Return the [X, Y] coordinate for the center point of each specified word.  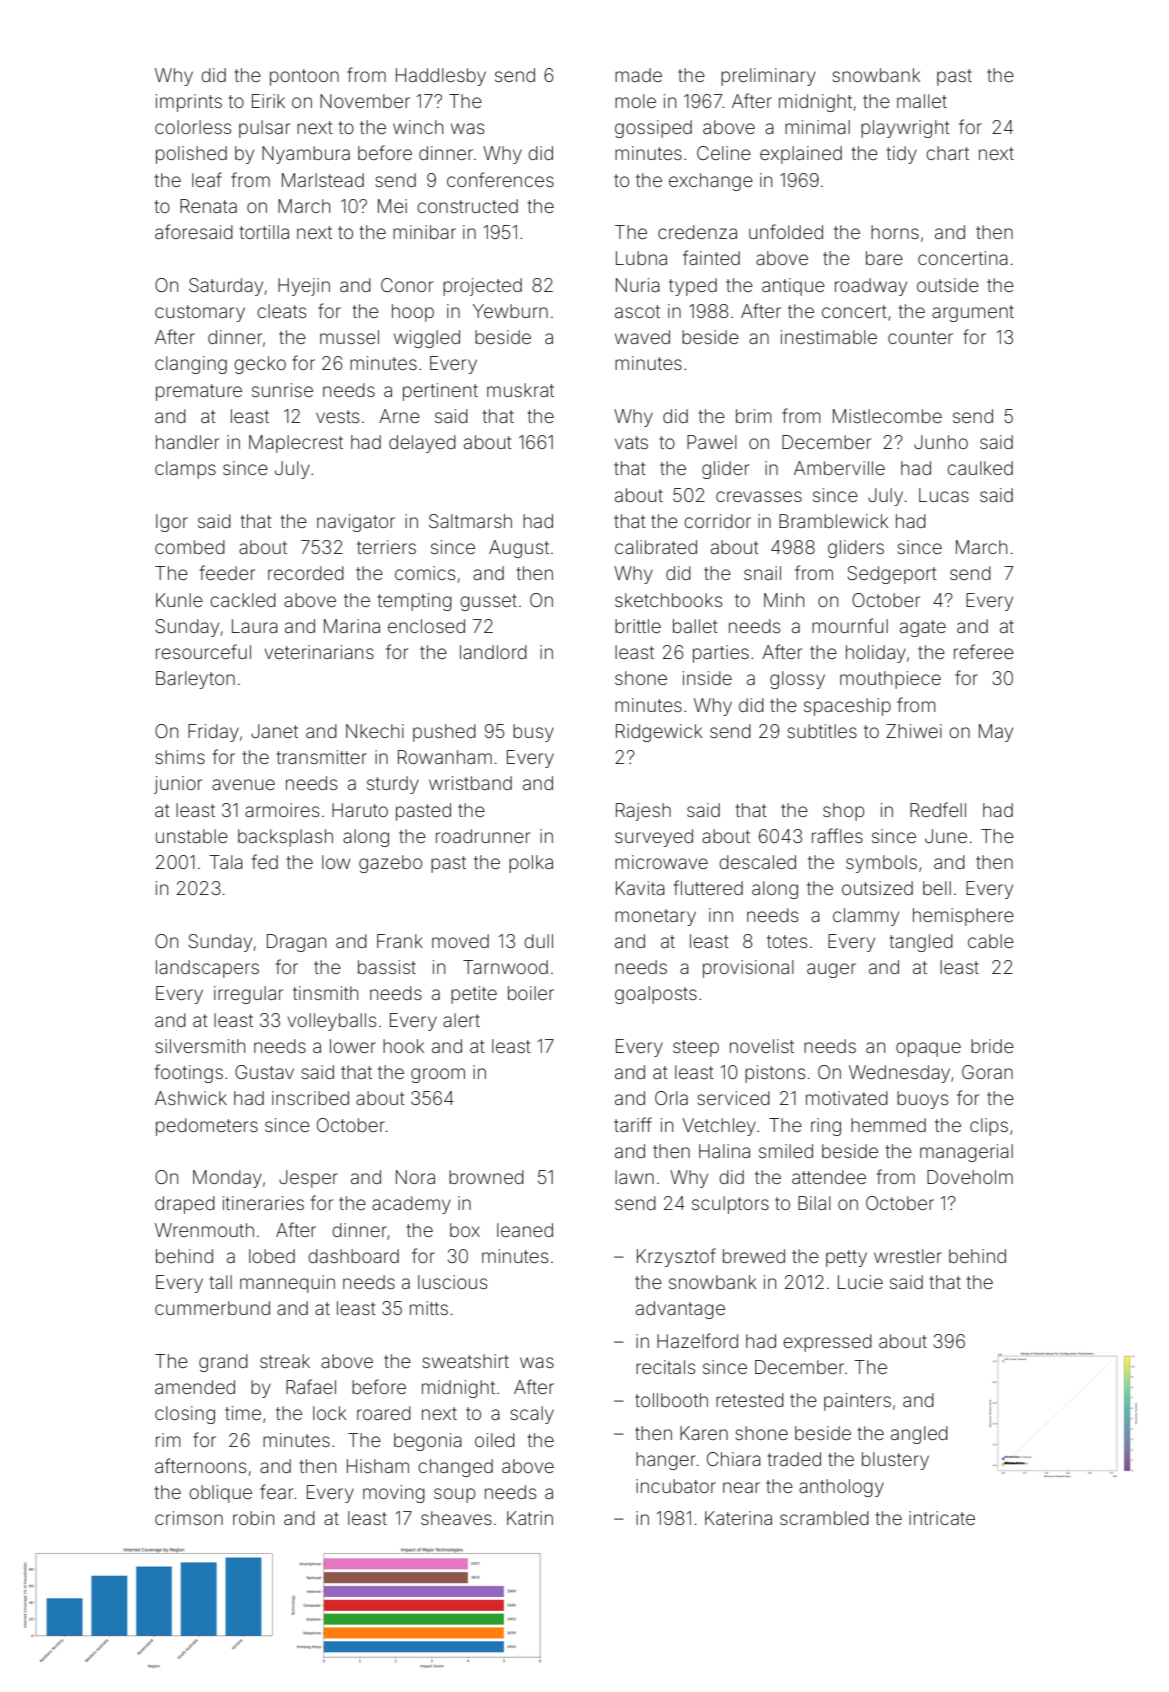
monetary [655, 917]
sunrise [282, 390]
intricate [942, 1518]
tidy [902, 155]
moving [394, 1494]
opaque [928, 1049]
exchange [711, 182]
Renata [208, 206]
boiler [531, 993]
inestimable [829, 337]
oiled [495, 1440]
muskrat [520, 390]
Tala [226, 862]
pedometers [207, 1127]
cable [991, 941]
